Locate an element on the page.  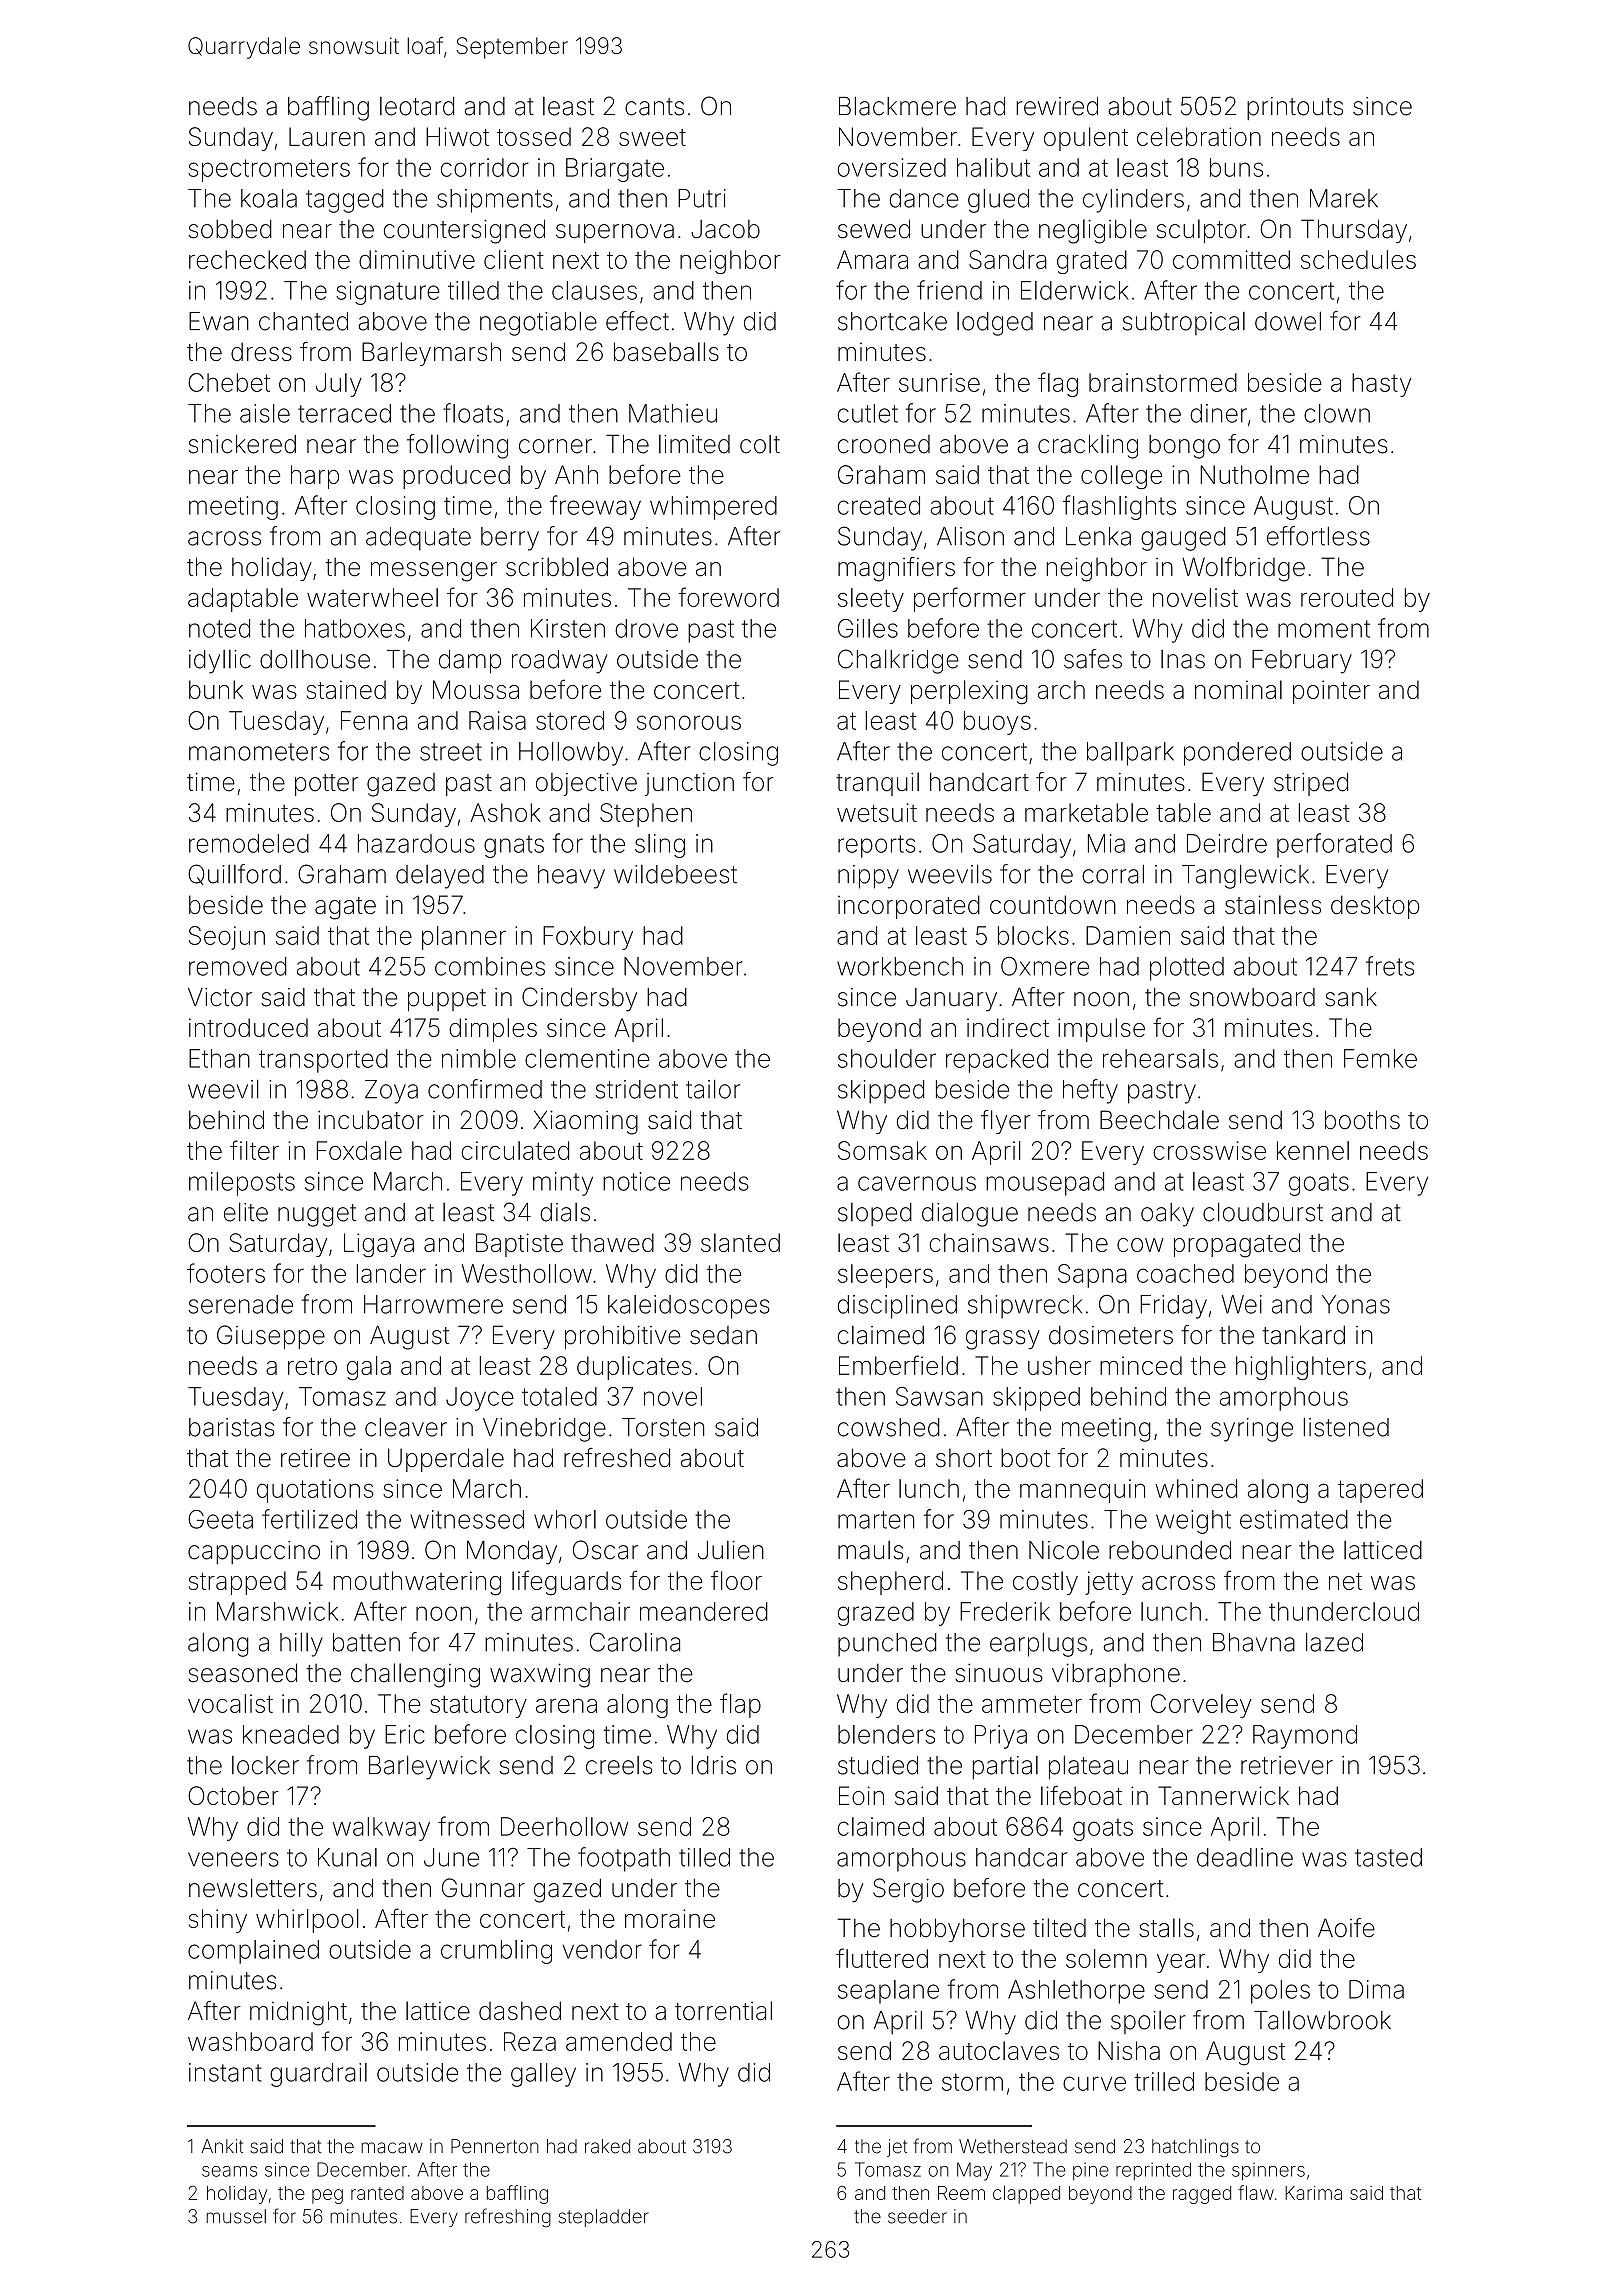
snowboard is located at coordinates (1252, 997).
